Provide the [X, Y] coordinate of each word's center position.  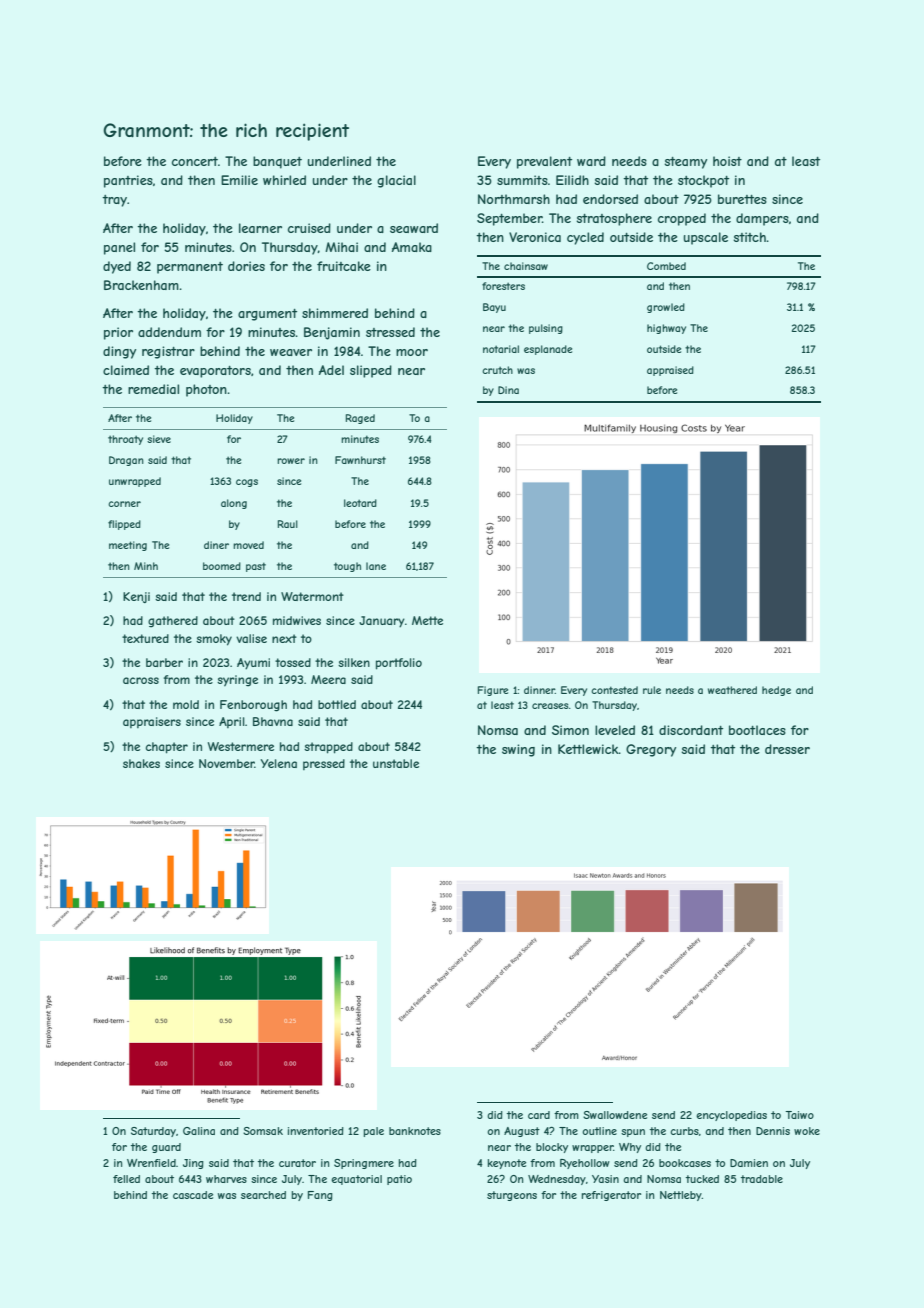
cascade [193, 1195]
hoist [727, 161]
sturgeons [512, 1196]
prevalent [544, 162]
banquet [277, 162]
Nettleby [681, 1196]
